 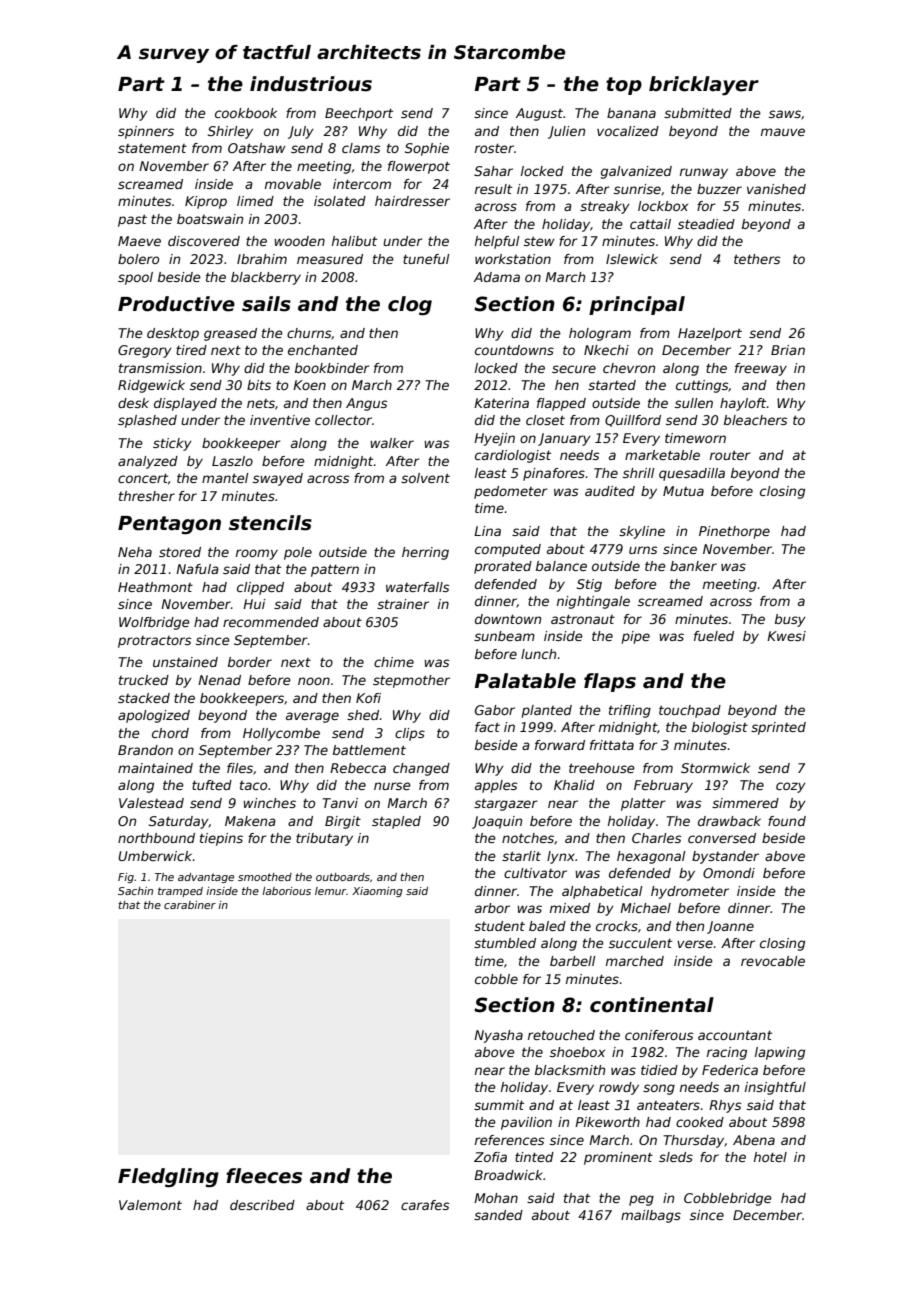 What do you see at coordinates (493, 171) in the image?
I see `Sahar` at bounding box center [493, 171].
